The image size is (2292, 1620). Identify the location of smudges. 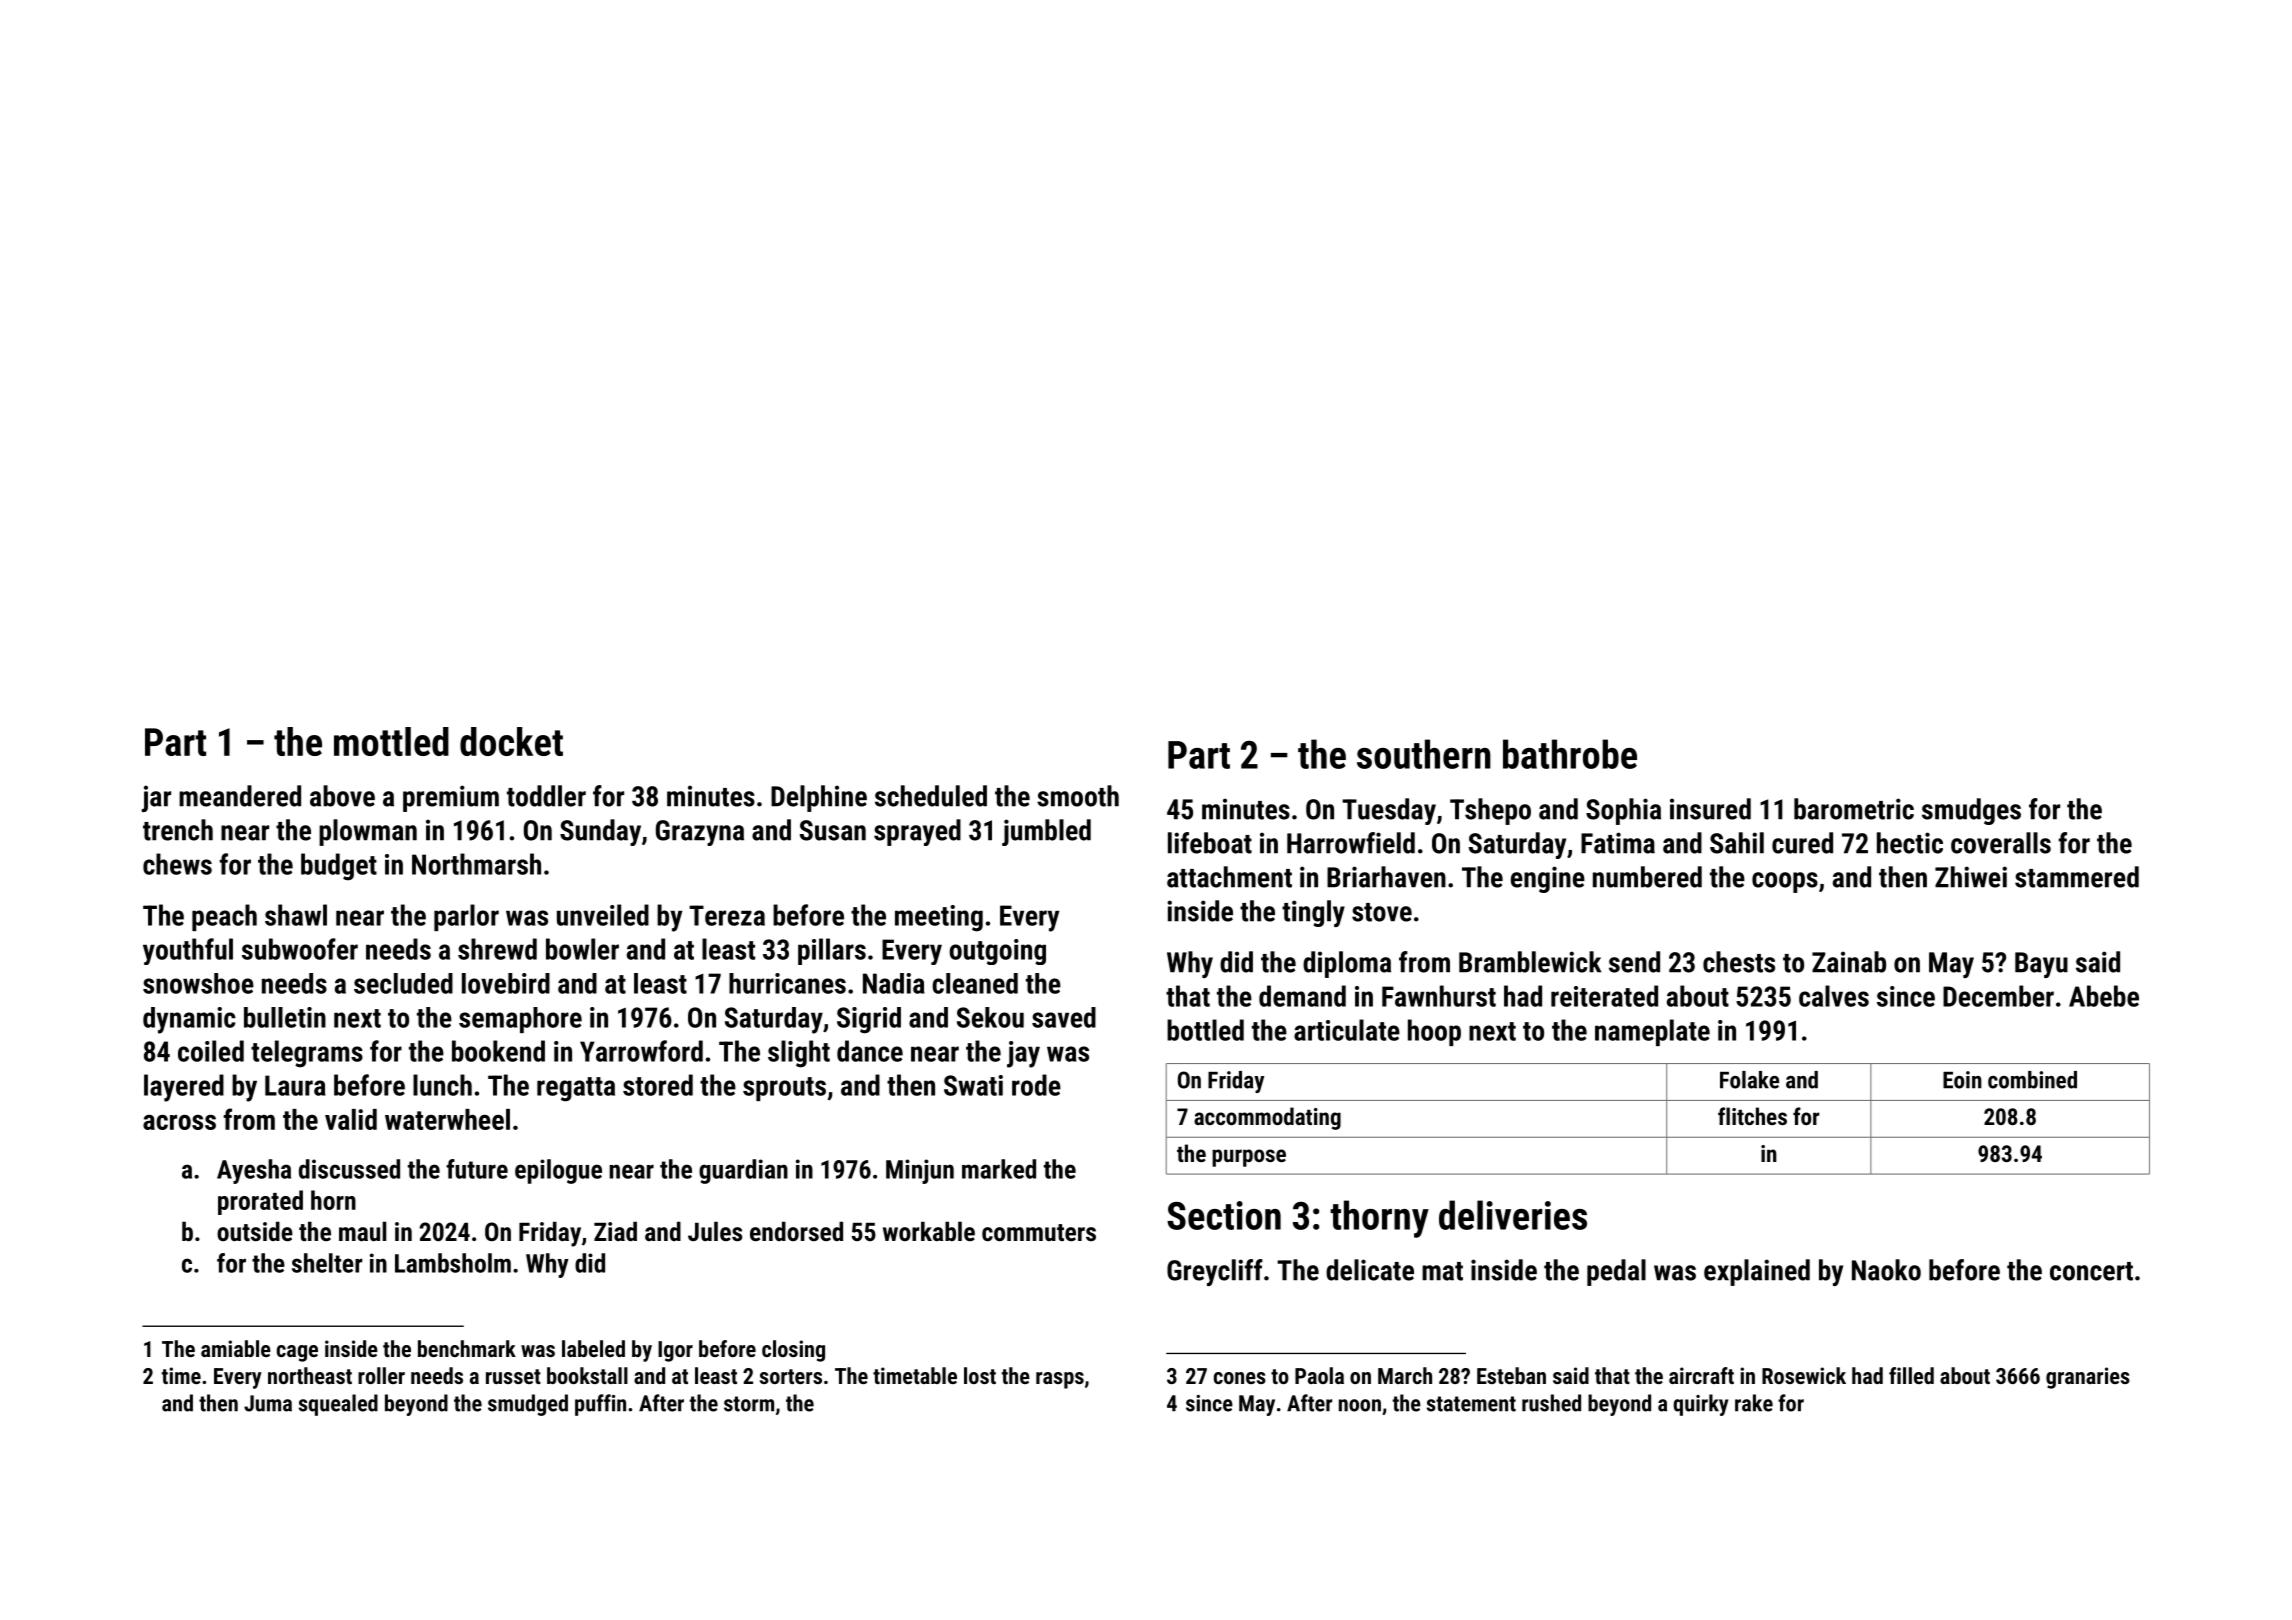
(1971, 811).
